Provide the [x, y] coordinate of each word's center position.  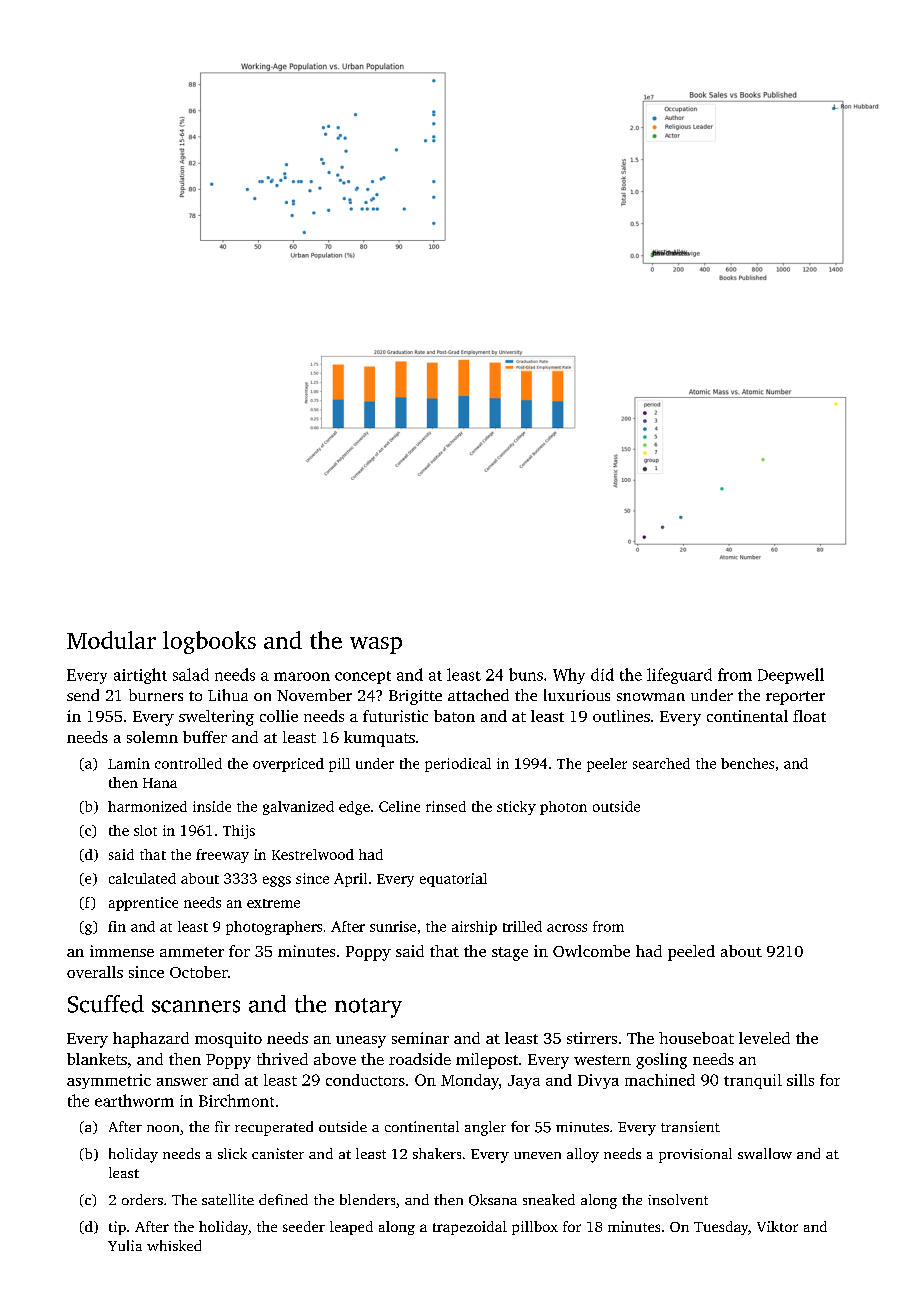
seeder [304, 1226]
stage [510, 954]
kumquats [379, 739]
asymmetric [109, 1081]
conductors [365, 1080]
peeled [691, 953]
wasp [376, 645]
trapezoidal [470, 1228]
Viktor [777, 1226]
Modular [111, 640]
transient [690, 1126]
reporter [795, 698]
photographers [274, 928]
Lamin [129, 763]
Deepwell [791, 676]
